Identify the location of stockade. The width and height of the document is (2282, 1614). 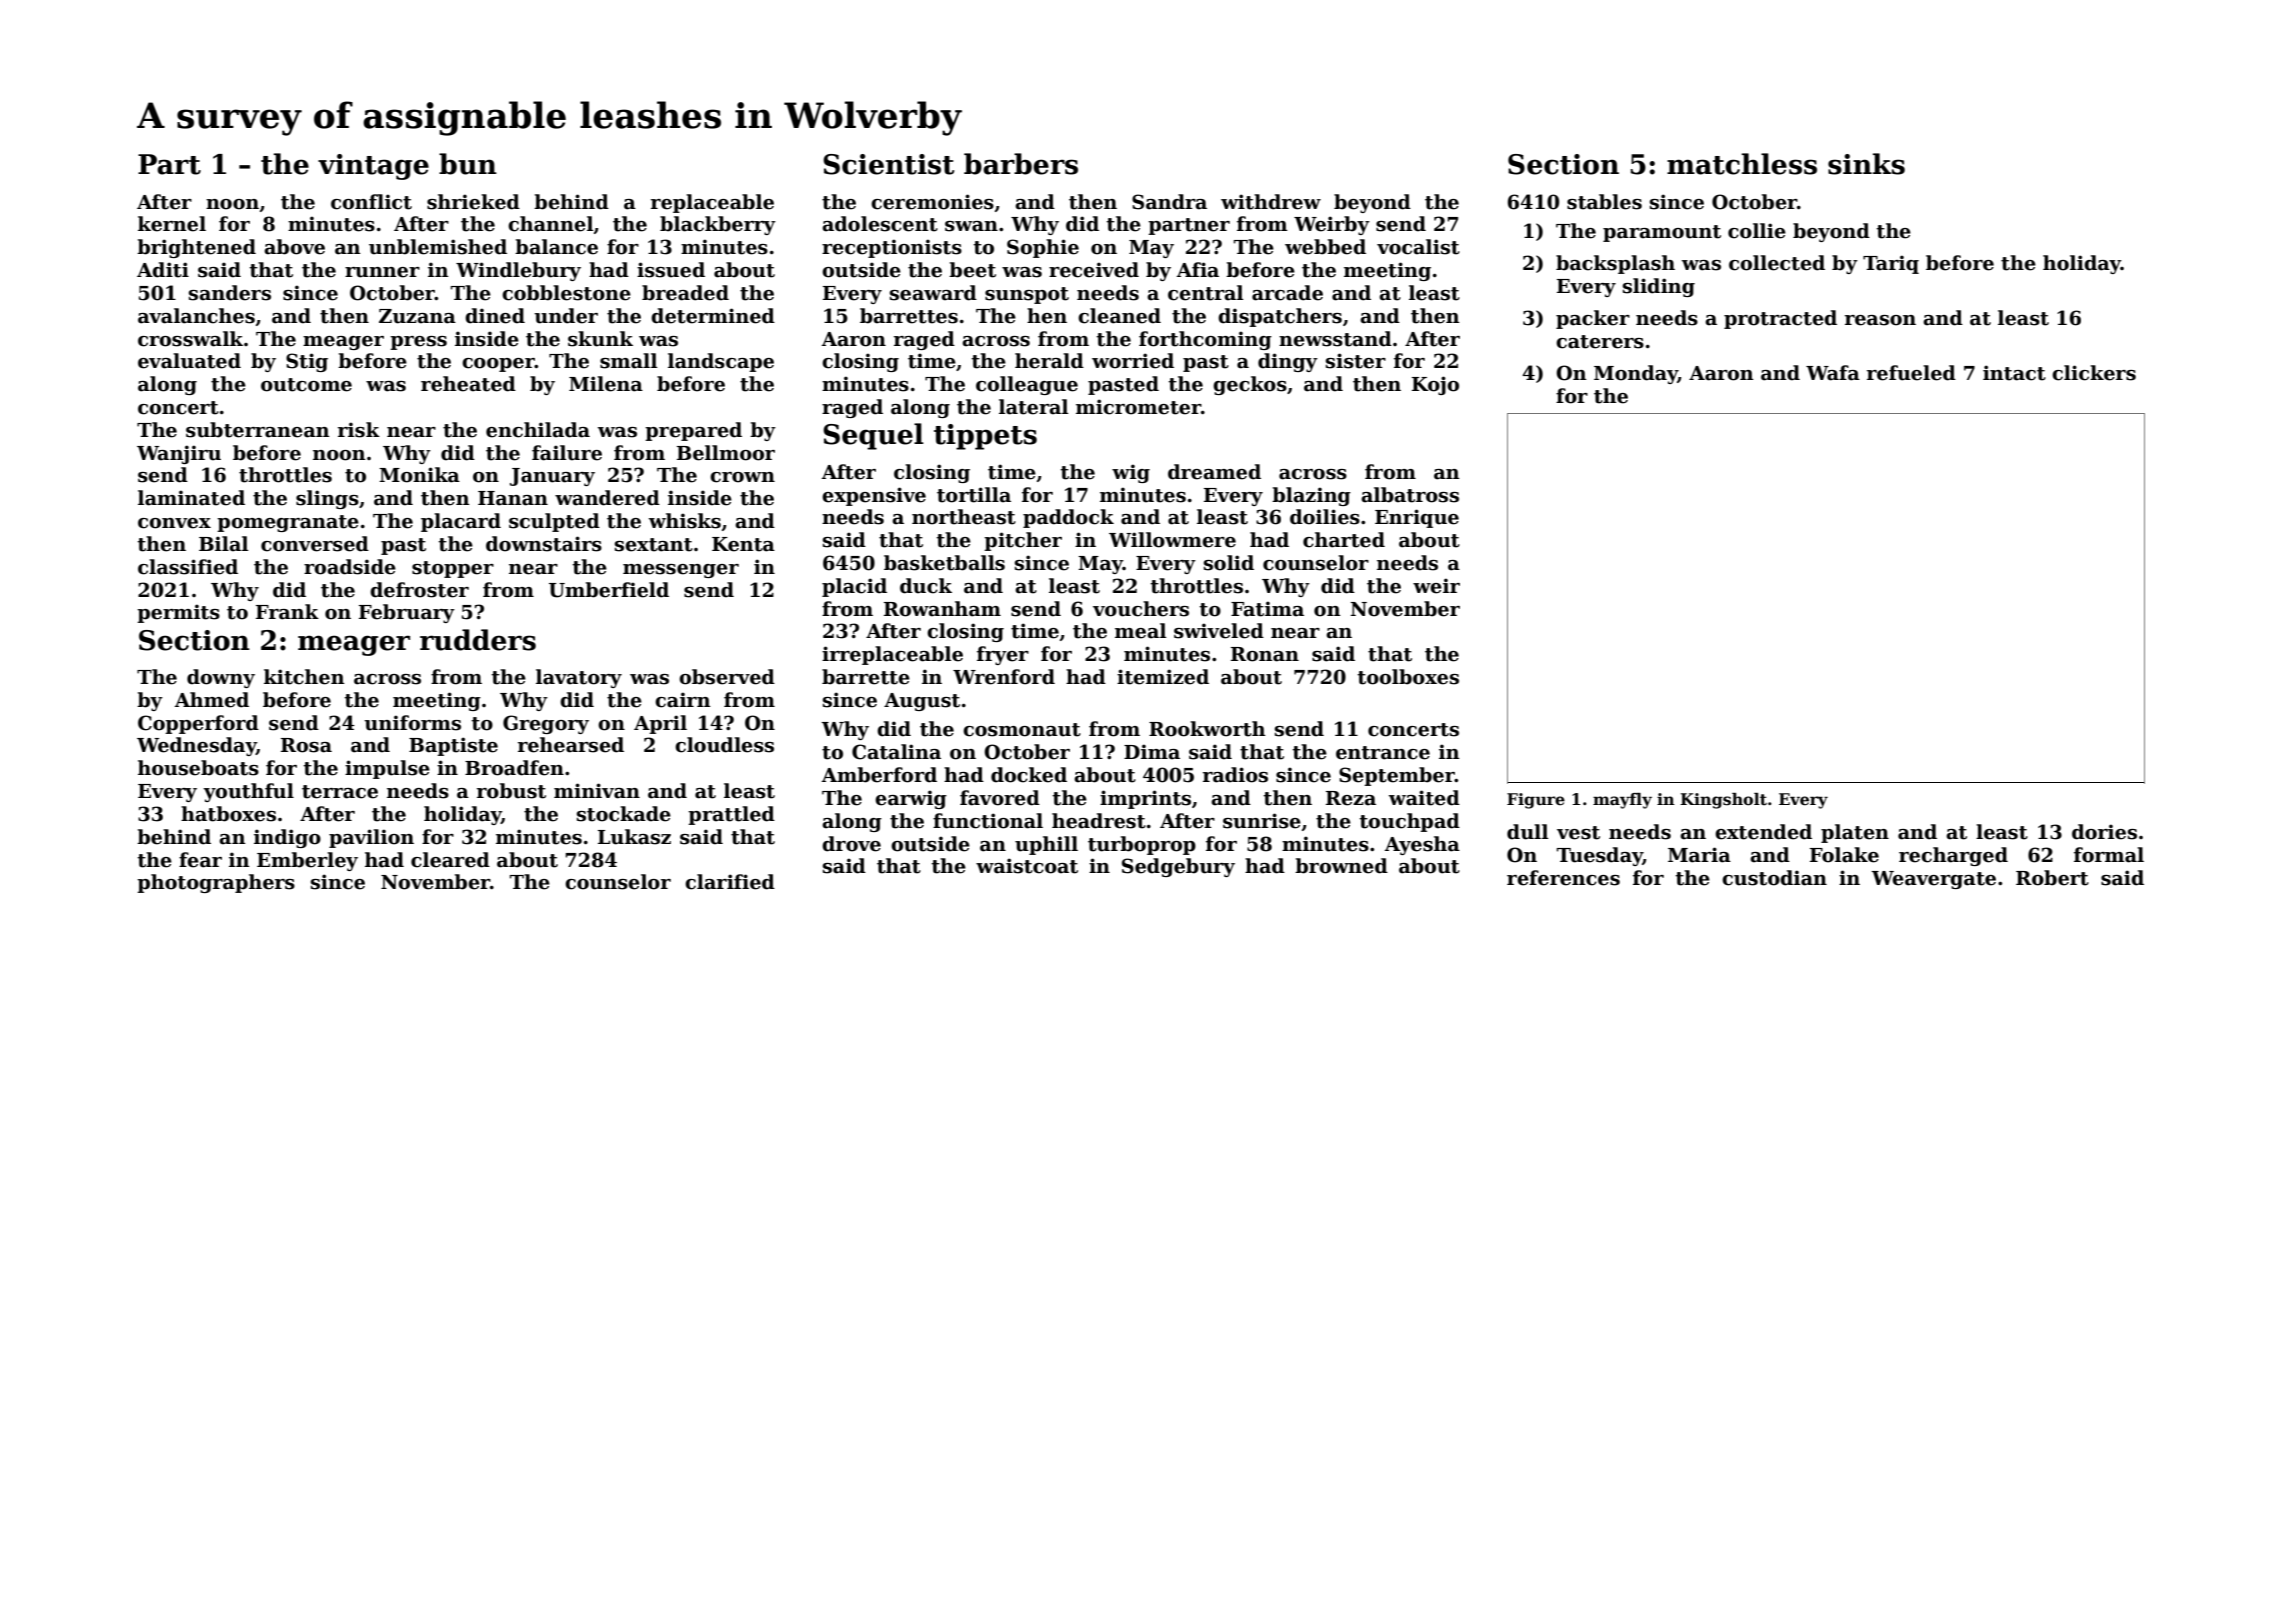
(624, 814).
